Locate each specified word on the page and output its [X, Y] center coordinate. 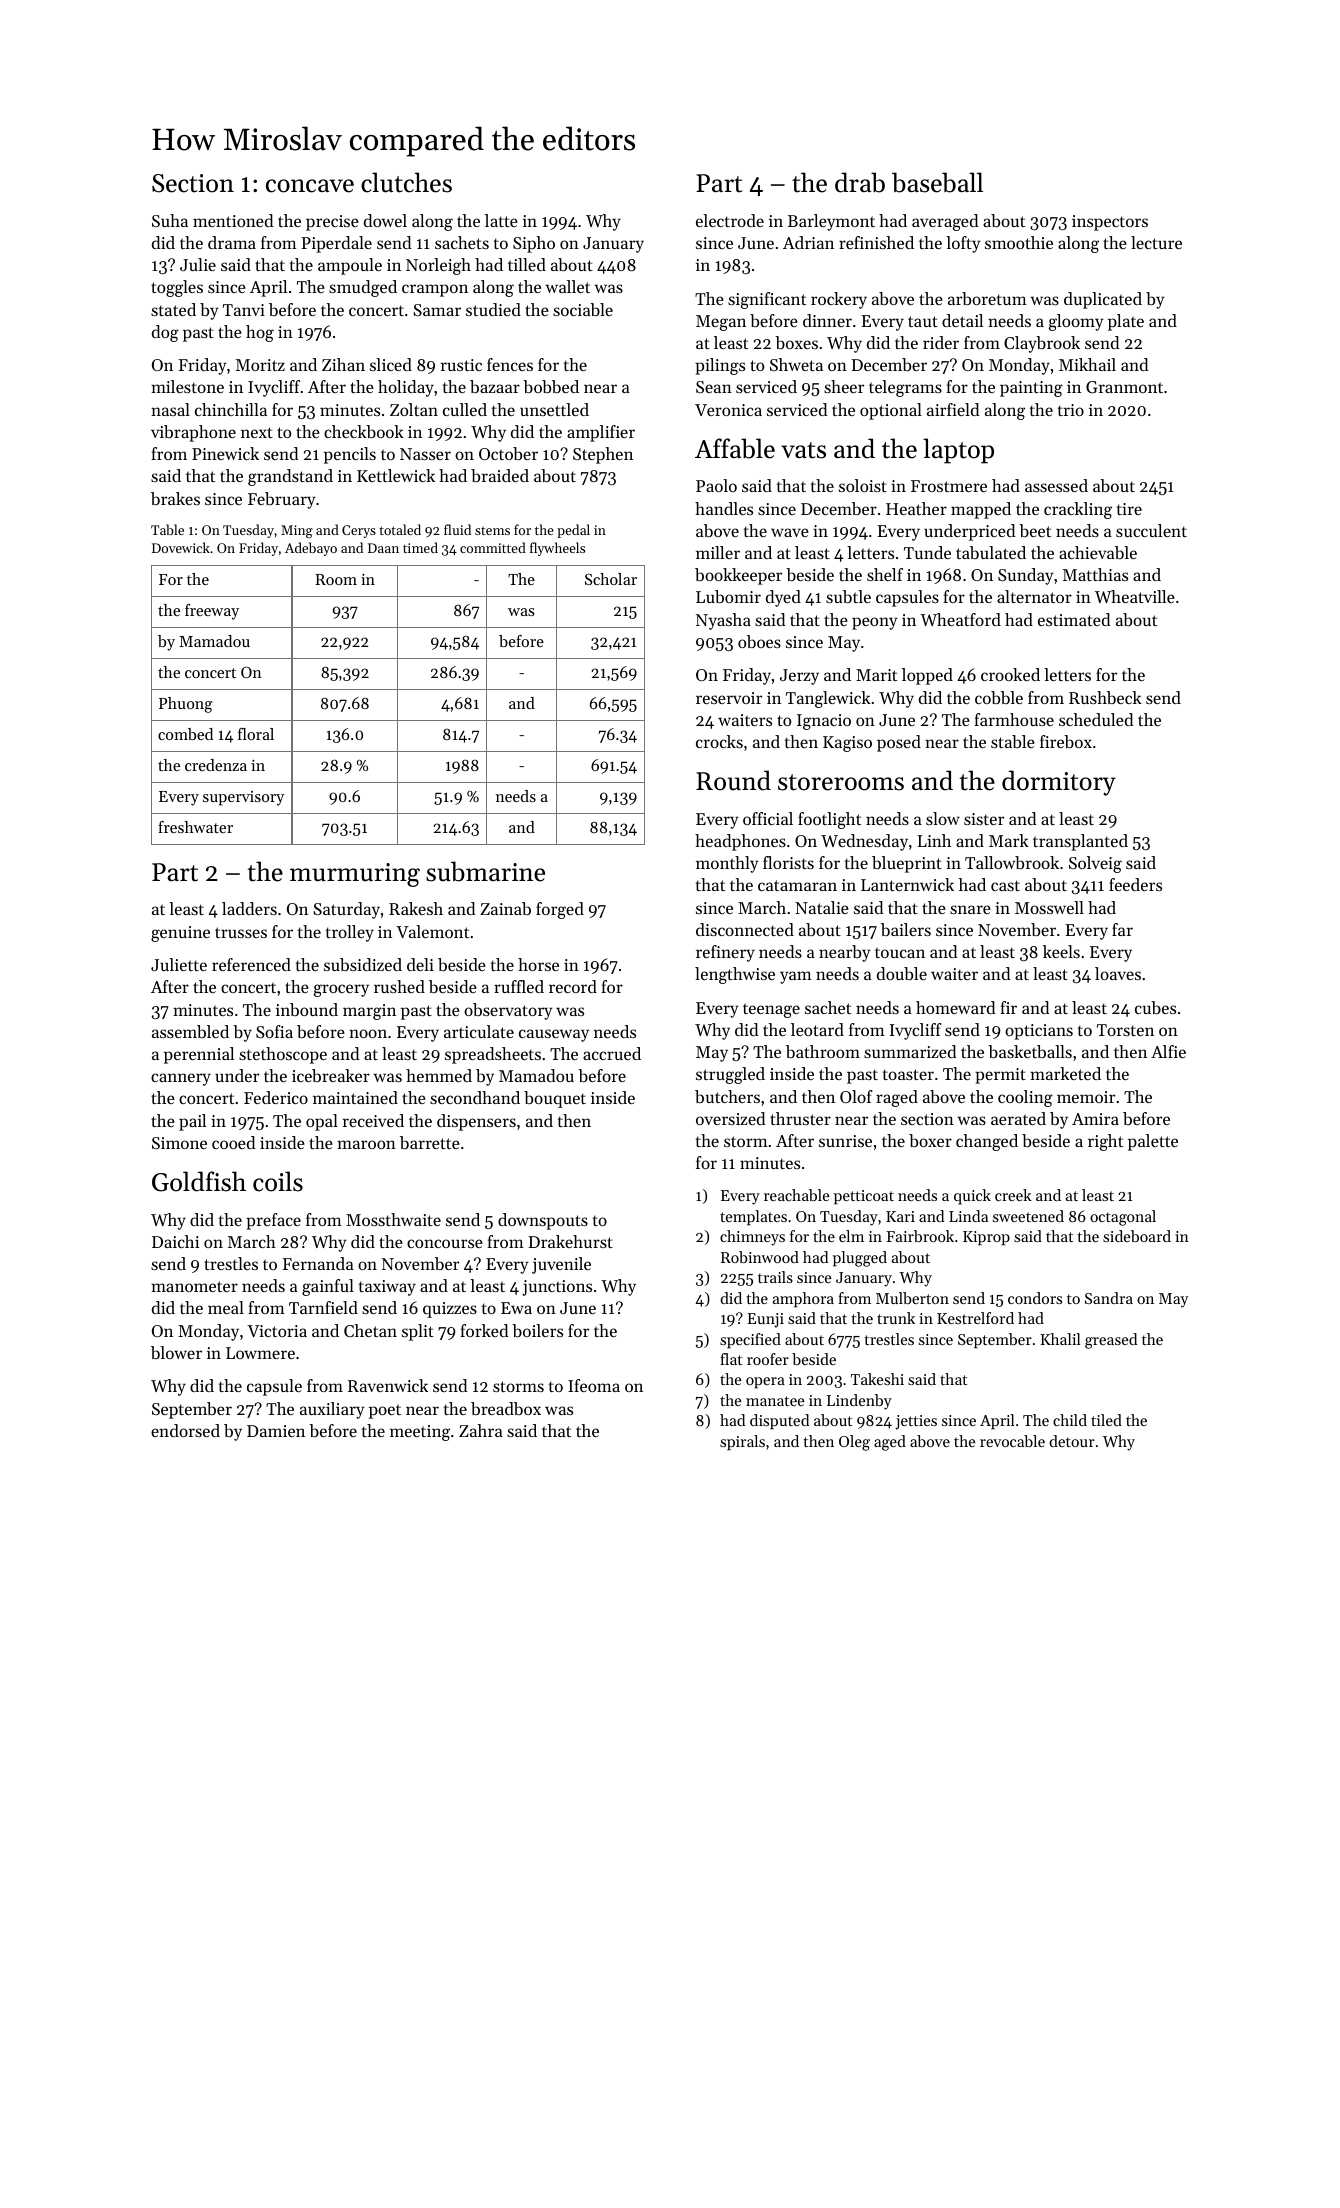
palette [1153, 1142]
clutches [406, 182]
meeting [420, 1433]
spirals [742, 1443]
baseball [937, 182]
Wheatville [1135, 596]
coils [278, 1181]
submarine [485, 871]
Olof [856, 1096]
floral [256, 734]
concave [310, 186]
